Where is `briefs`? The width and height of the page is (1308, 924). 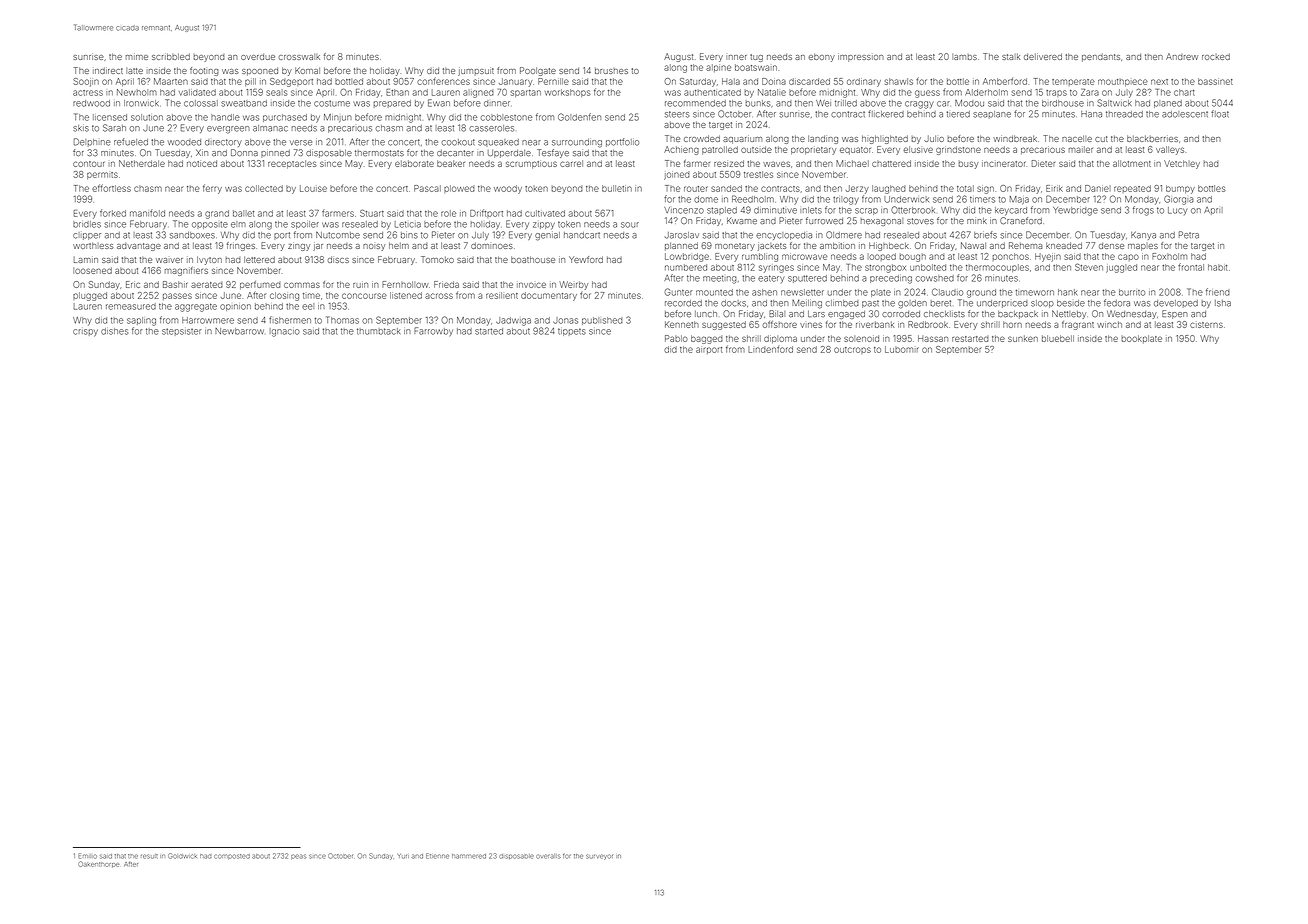 briefs is located at coordinates (985, 235).
